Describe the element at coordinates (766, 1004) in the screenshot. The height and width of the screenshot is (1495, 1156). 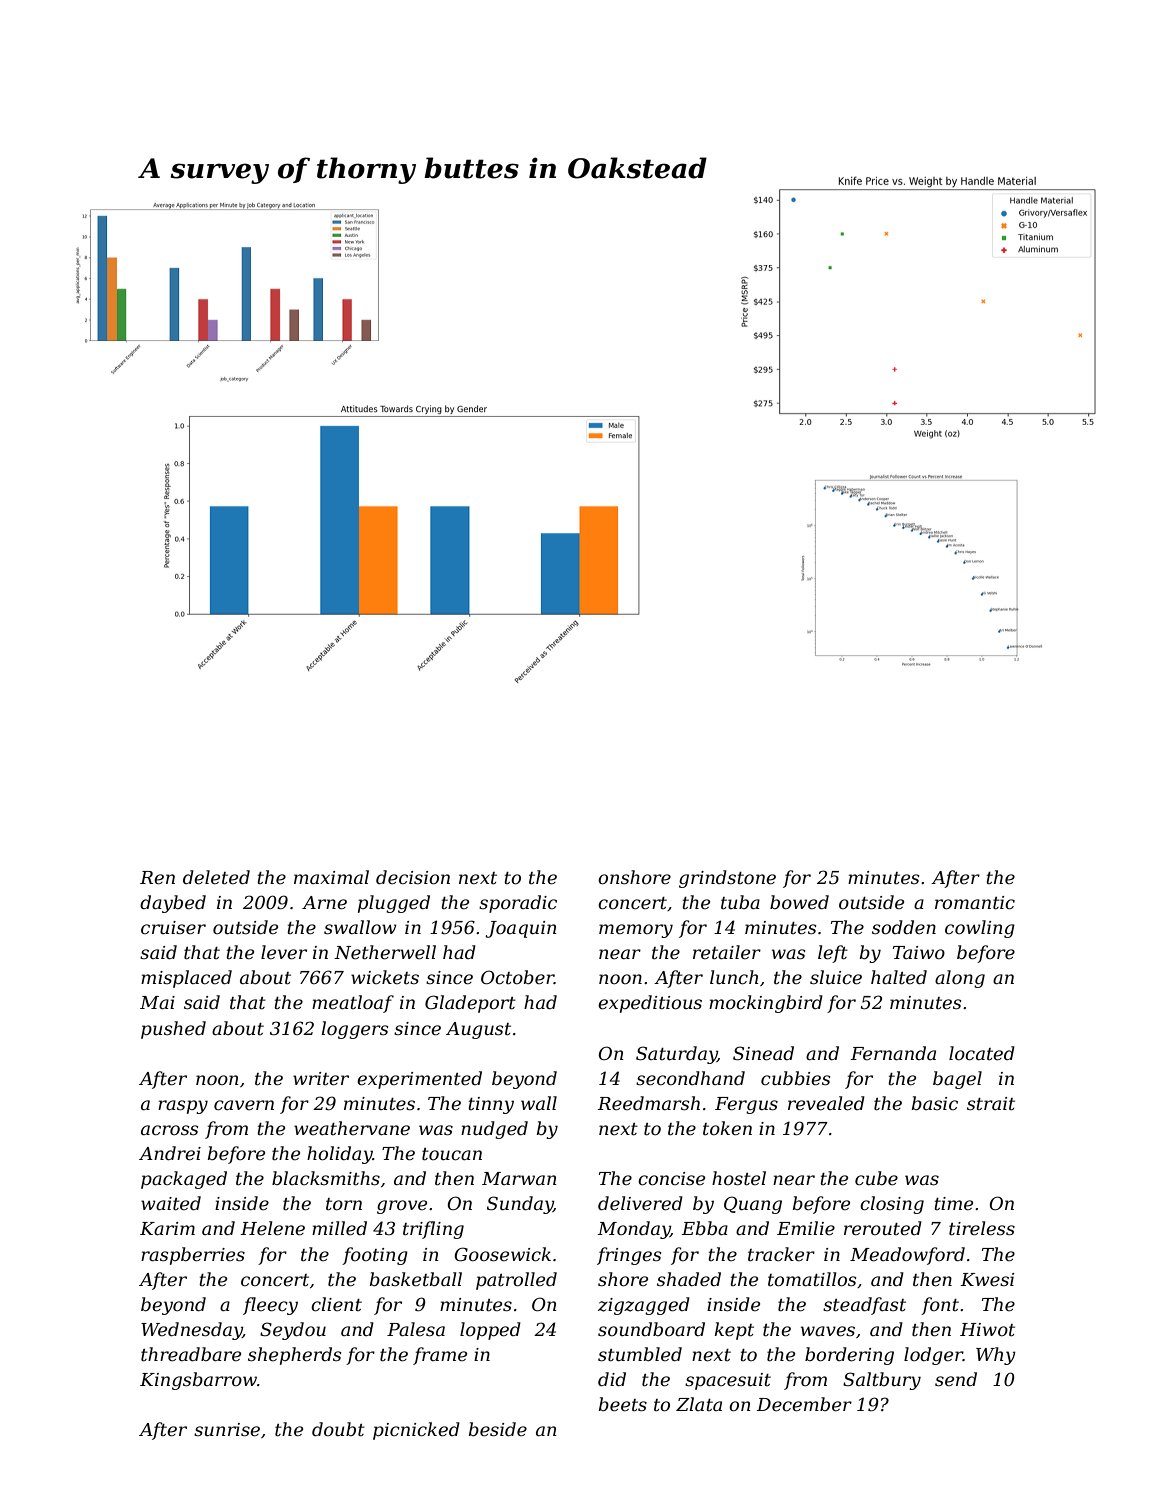
I see `mockingbird` at that location.
